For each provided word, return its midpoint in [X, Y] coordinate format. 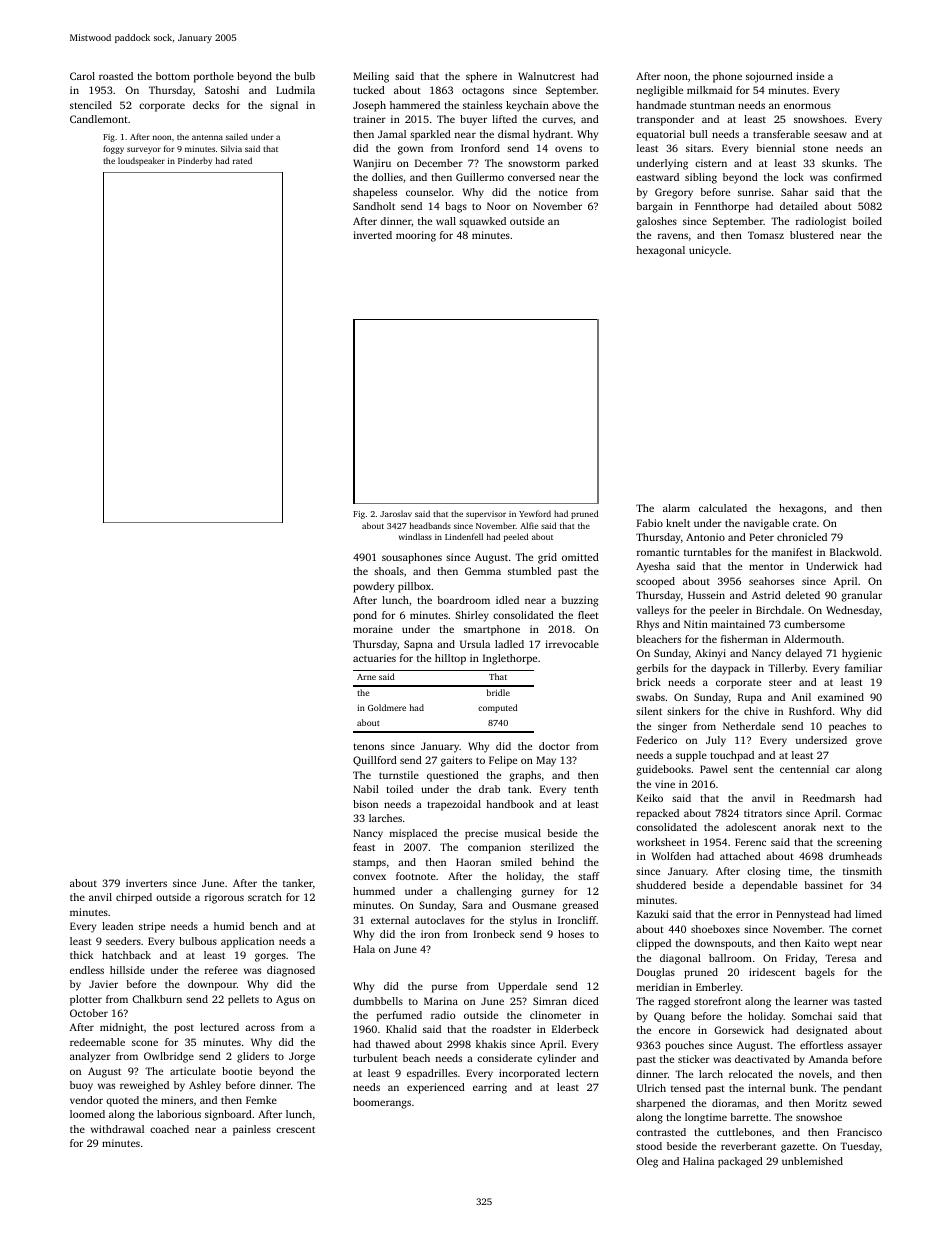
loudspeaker [141, 161]
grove [869, 742]
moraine [373, 629]
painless [252, 1130]
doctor [554, 746]
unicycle [708, 251]
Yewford [535, 513]
